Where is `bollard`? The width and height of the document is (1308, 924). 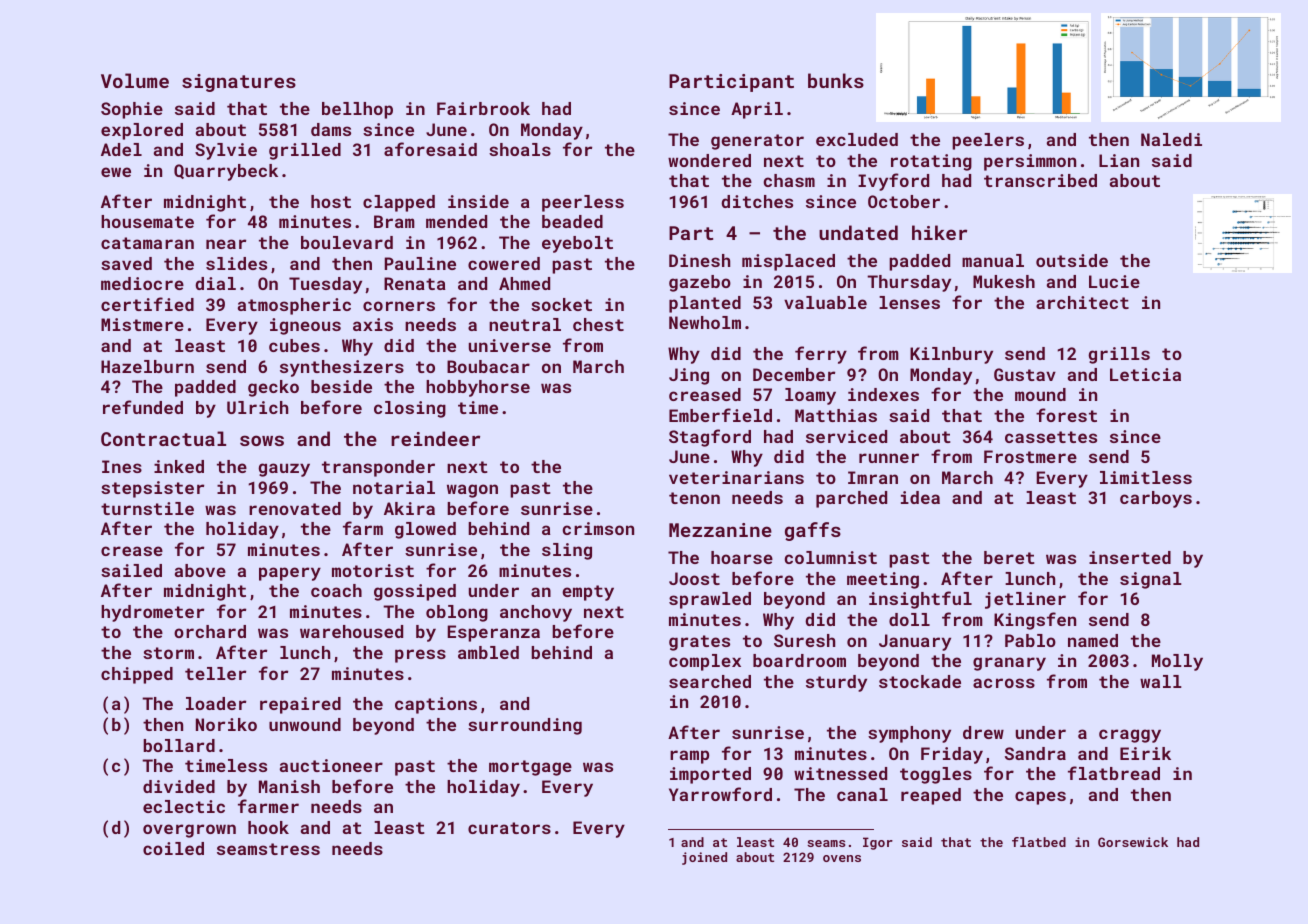
bollard is located at coordinates (179, 745).
